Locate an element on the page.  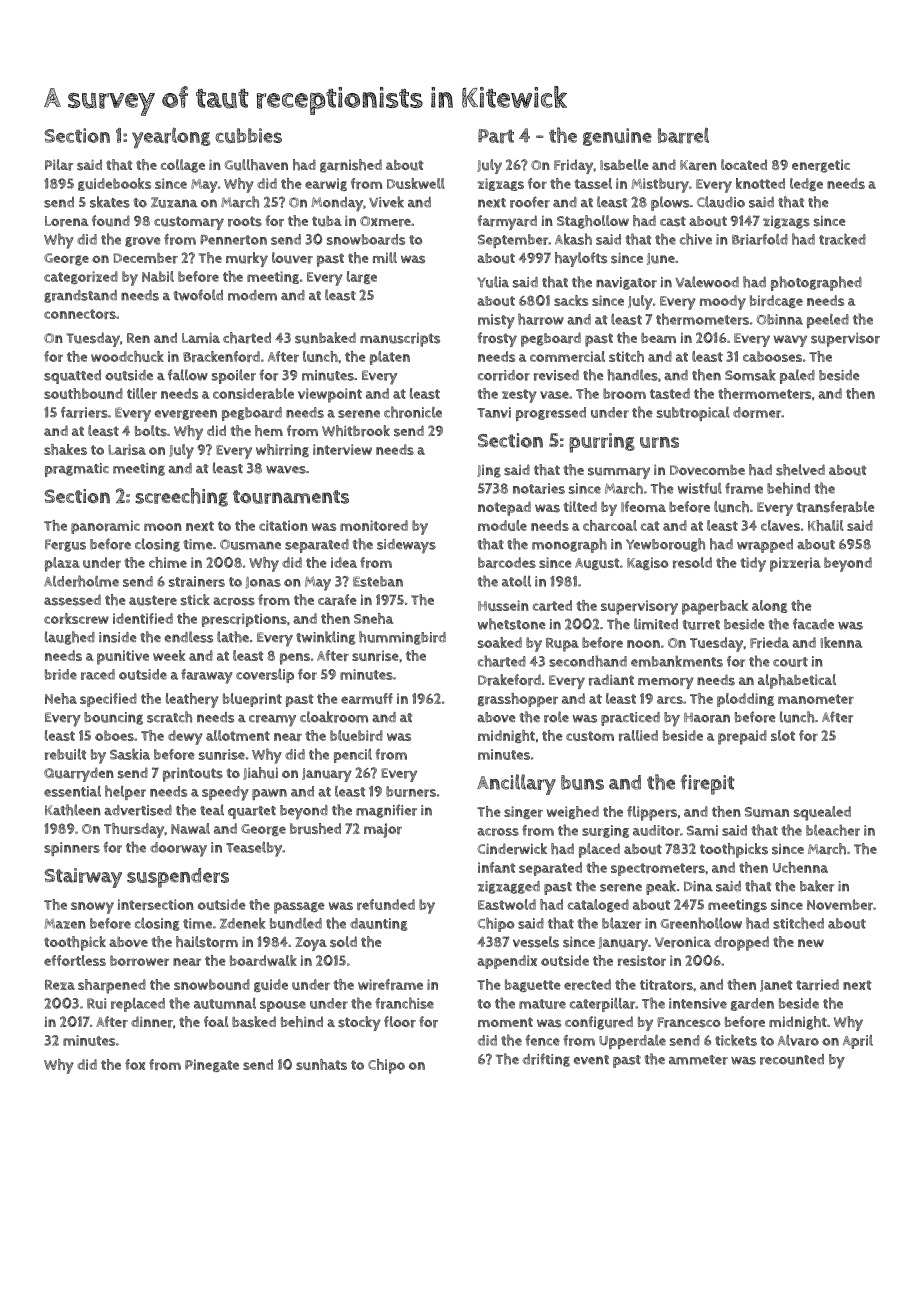
prepaid is located at coordinates (742, 737).
